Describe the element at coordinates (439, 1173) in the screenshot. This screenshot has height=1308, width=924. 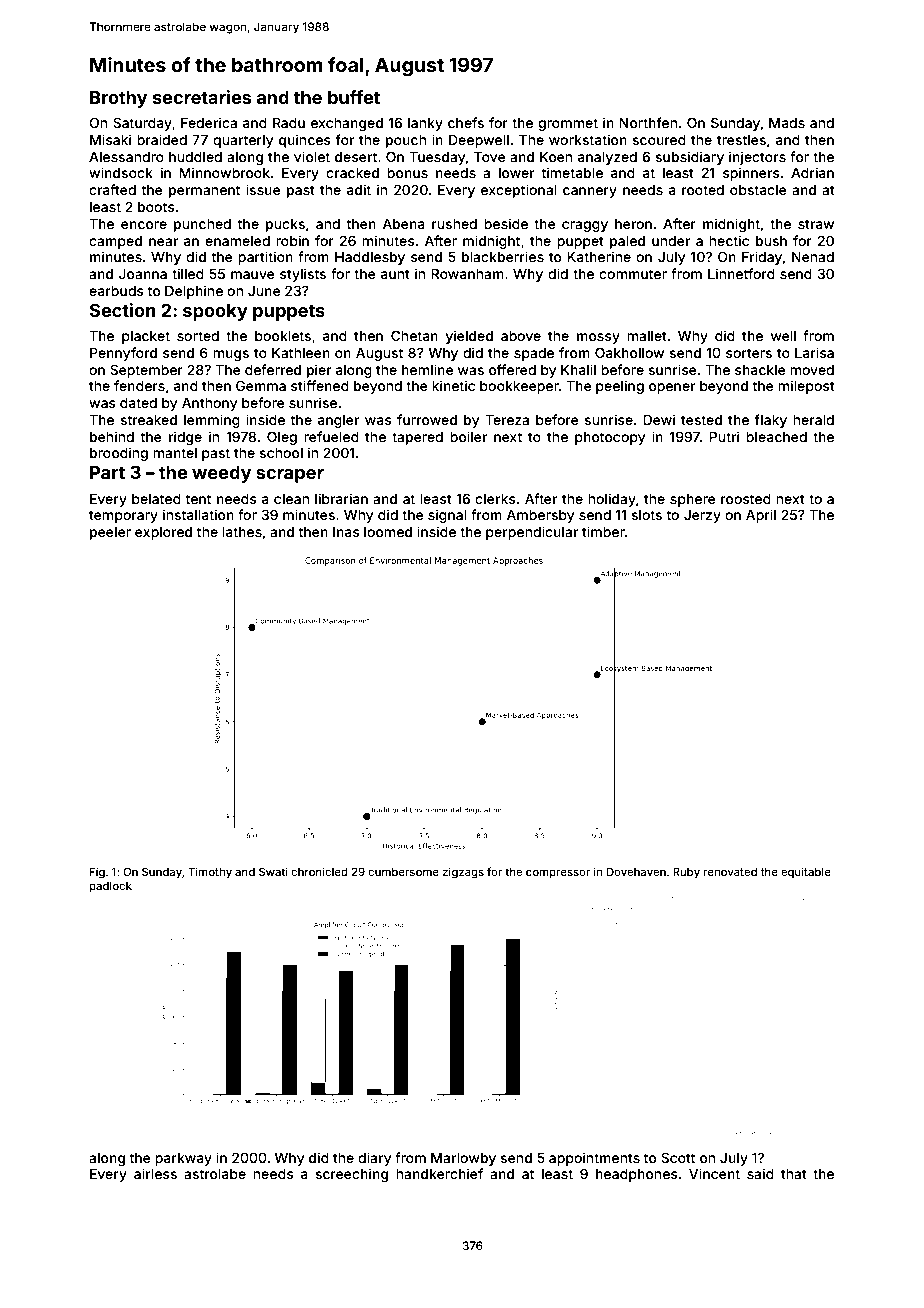
I see `handkerchief` at that location.
